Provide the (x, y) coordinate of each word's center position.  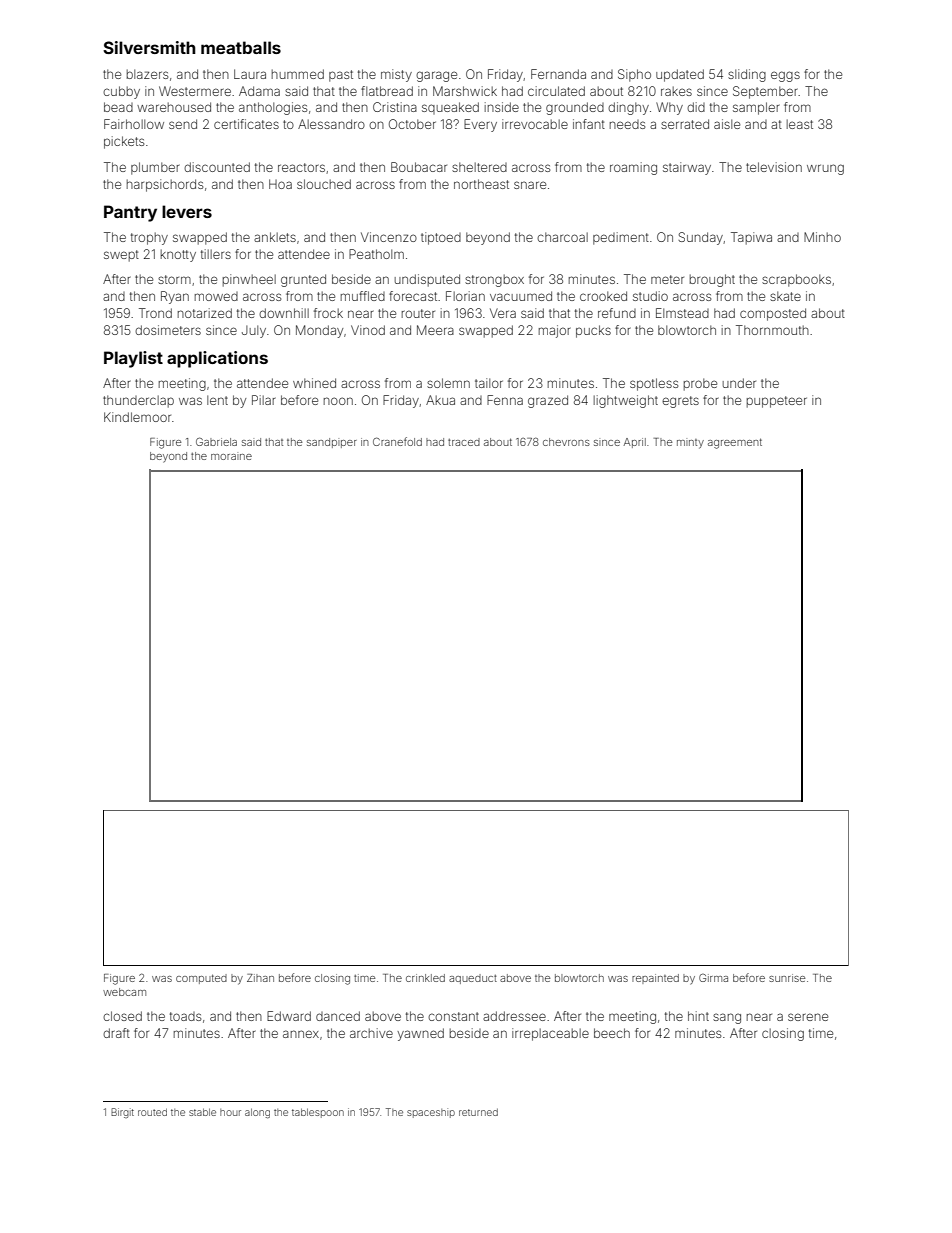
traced (464, 442)
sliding (747, 75)
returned (478, 1112)
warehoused (174, 107)
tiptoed (441, 238)
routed (152, 1112)
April (635, 443)
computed (201, 979)
